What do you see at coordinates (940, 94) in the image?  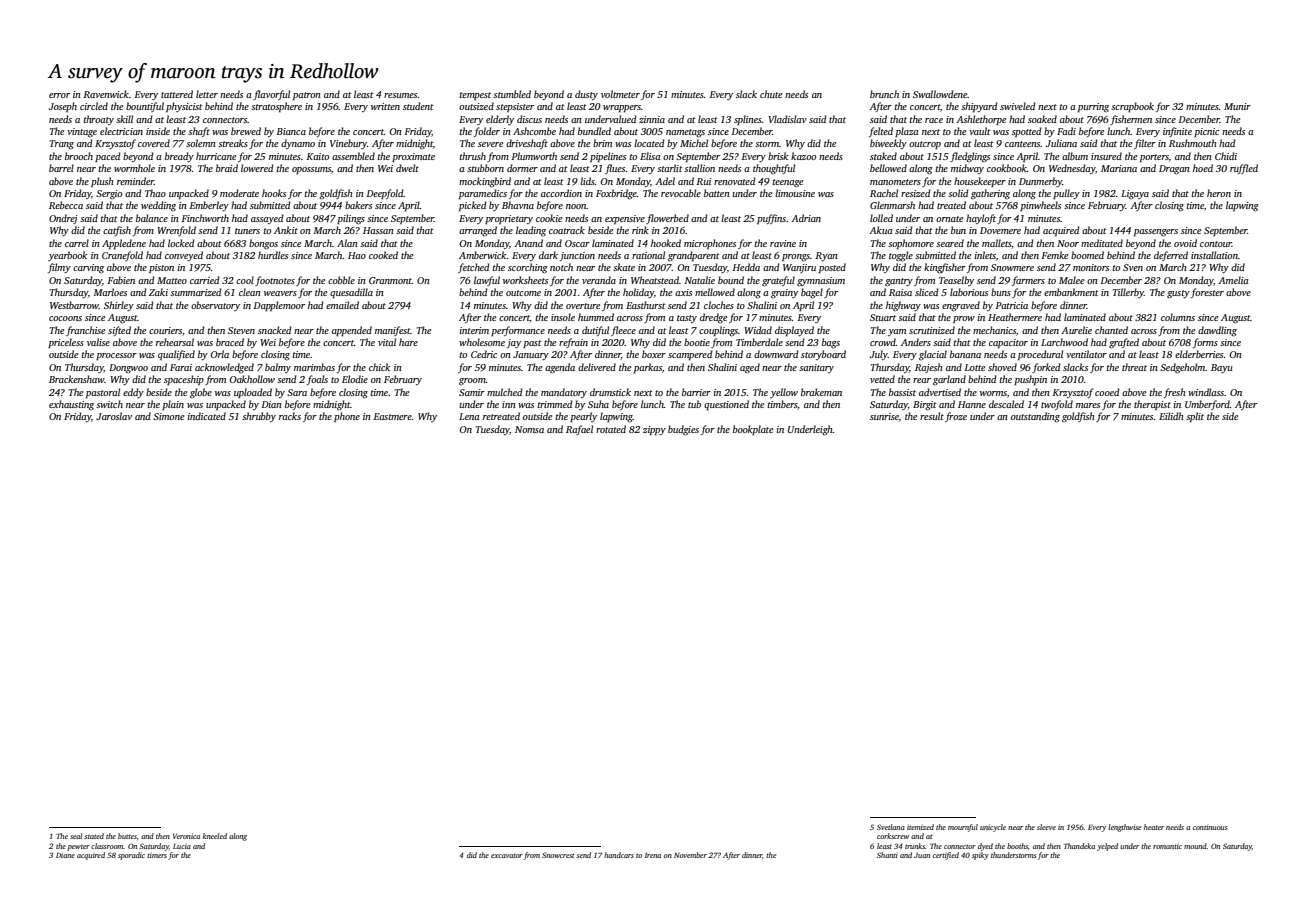 I see `Swallowdene` at bounding box center [940, 94].
